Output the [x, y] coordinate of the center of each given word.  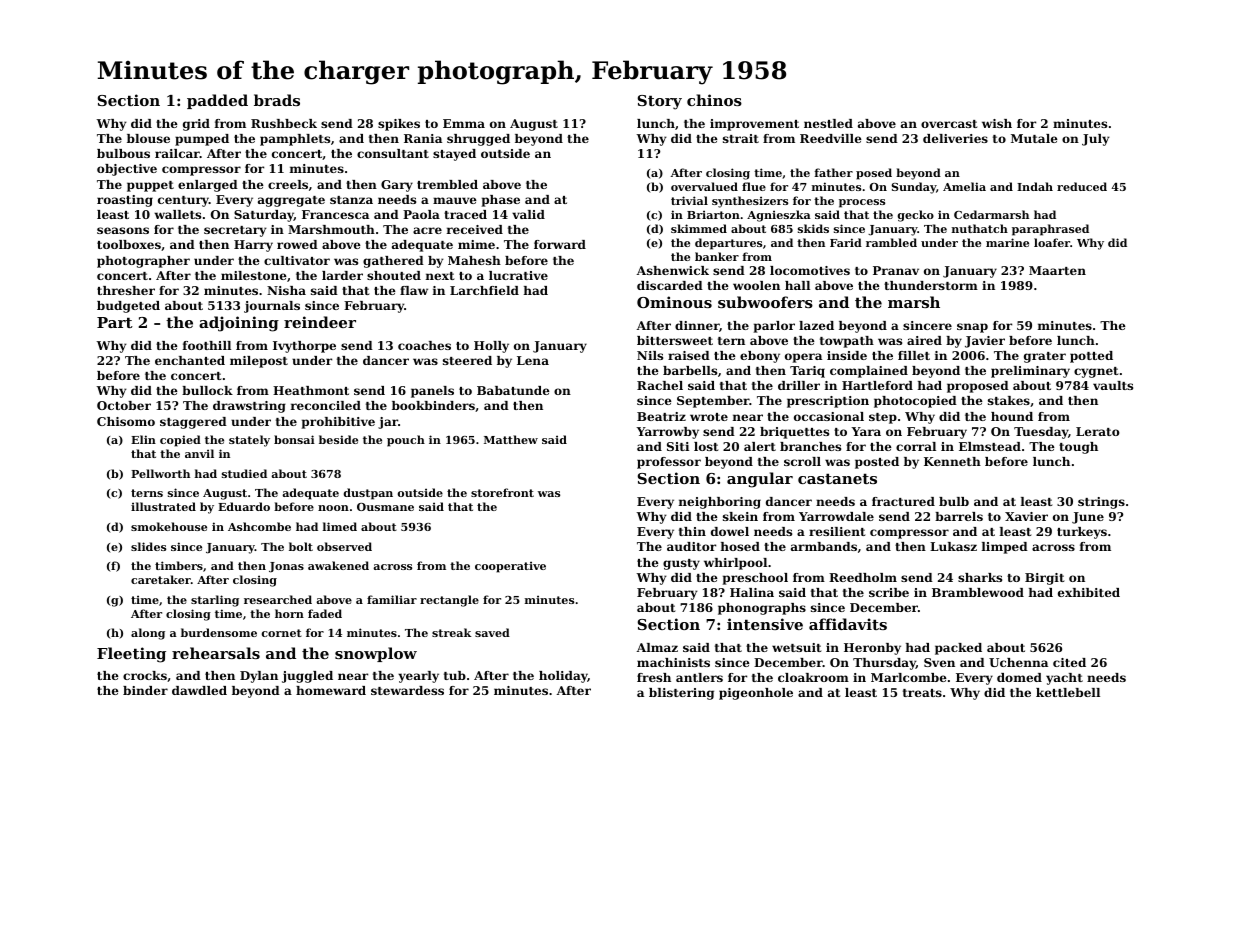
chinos [714, 100]
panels [432, 392]
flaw [414, 290]
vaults [1113, 385]
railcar [177, 153]
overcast [949, 124]
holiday [563, 677]
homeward [331, 690]
